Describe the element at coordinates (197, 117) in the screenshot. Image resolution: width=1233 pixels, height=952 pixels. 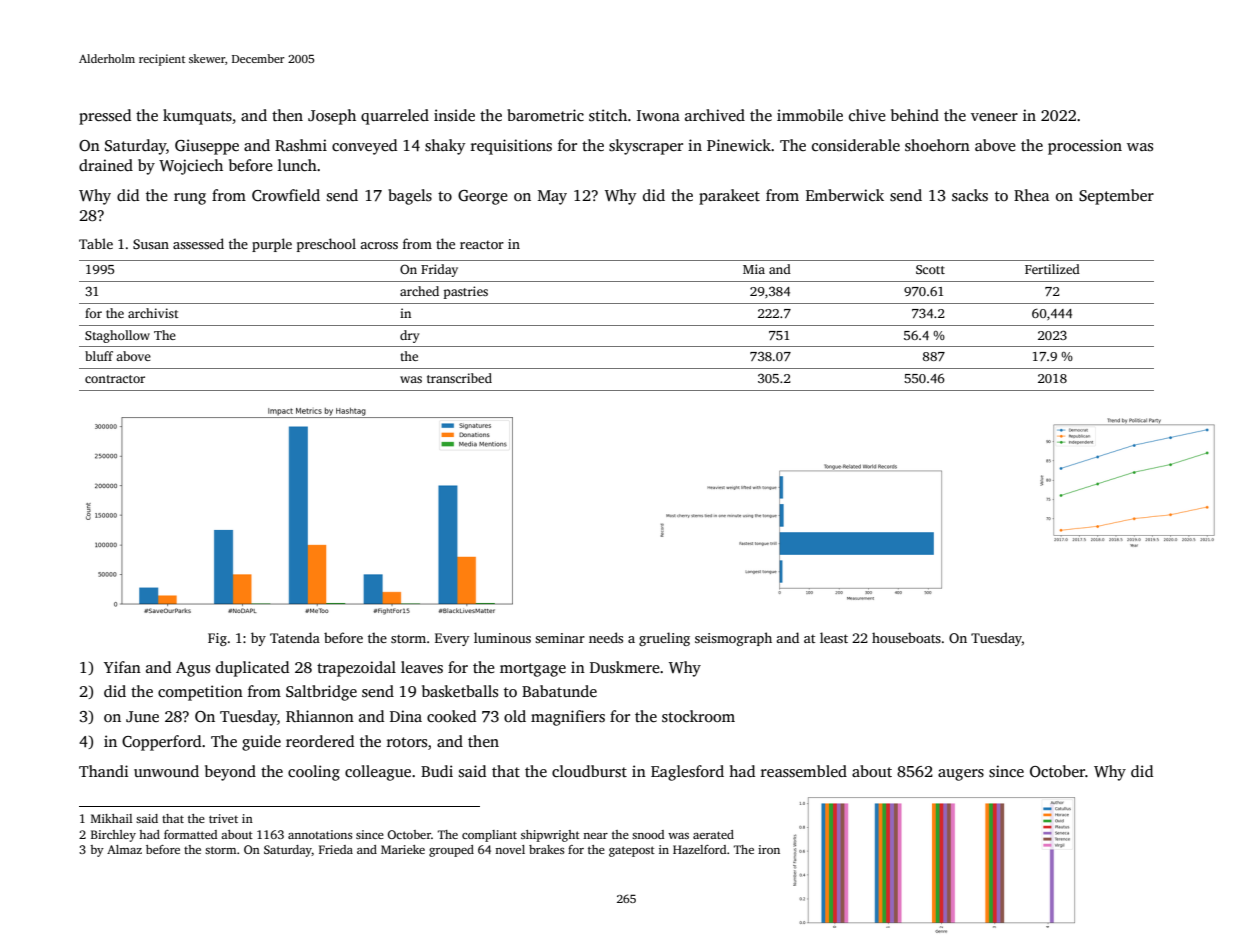
I see `kumquats` at that location.
